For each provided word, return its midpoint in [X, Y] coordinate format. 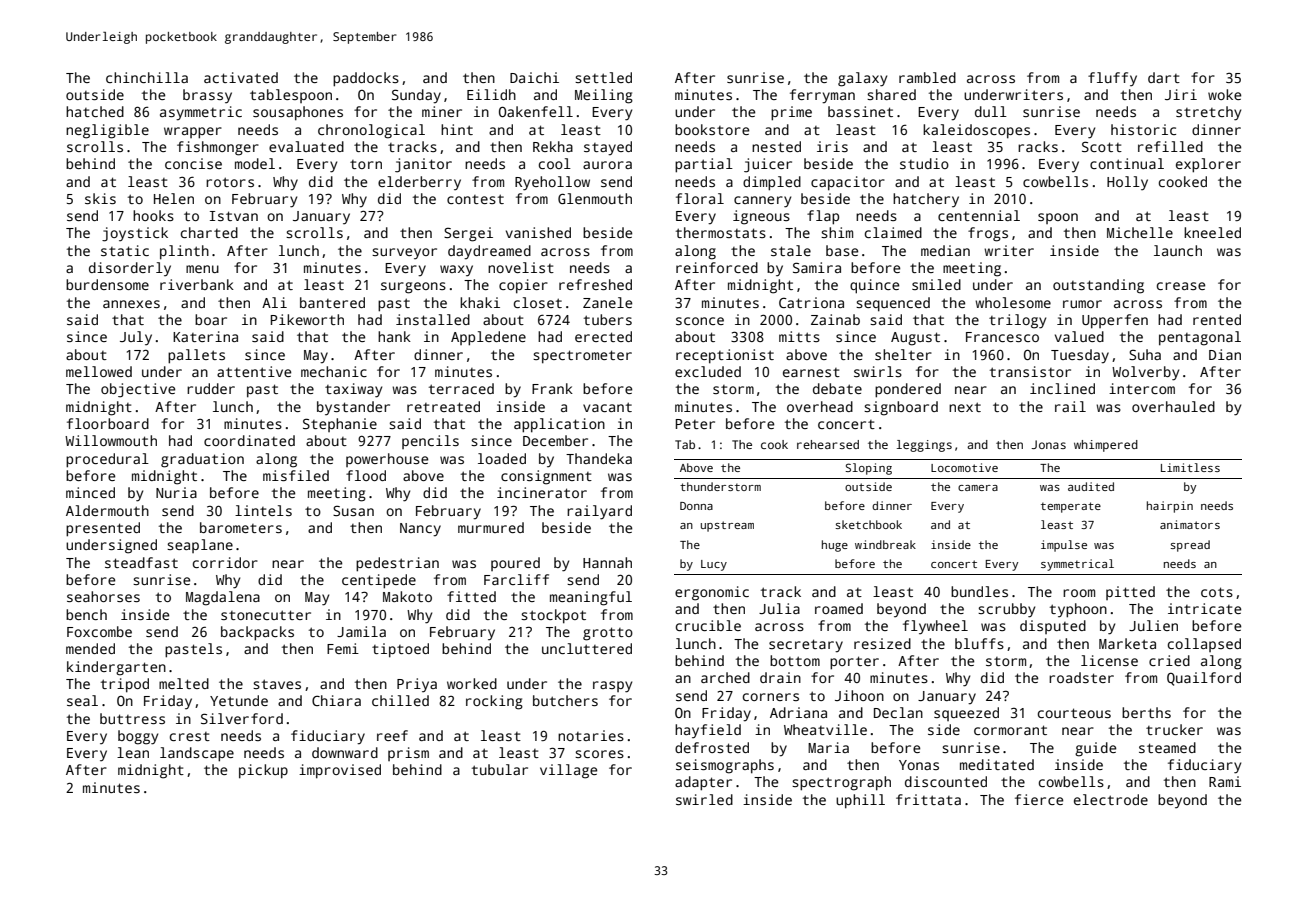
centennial [979, 215]
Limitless [1190, 467]
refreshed [595, 284]
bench [86, 614]
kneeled [1212, 232]
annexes [131, 304]
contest [475, 199]
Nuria [176, 492]
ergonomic [712, 593]
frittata [928, 799]
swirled [704, 799]
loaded [502, 458]
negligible [107, 131]
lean [133, 752]
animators [1190, 524]
